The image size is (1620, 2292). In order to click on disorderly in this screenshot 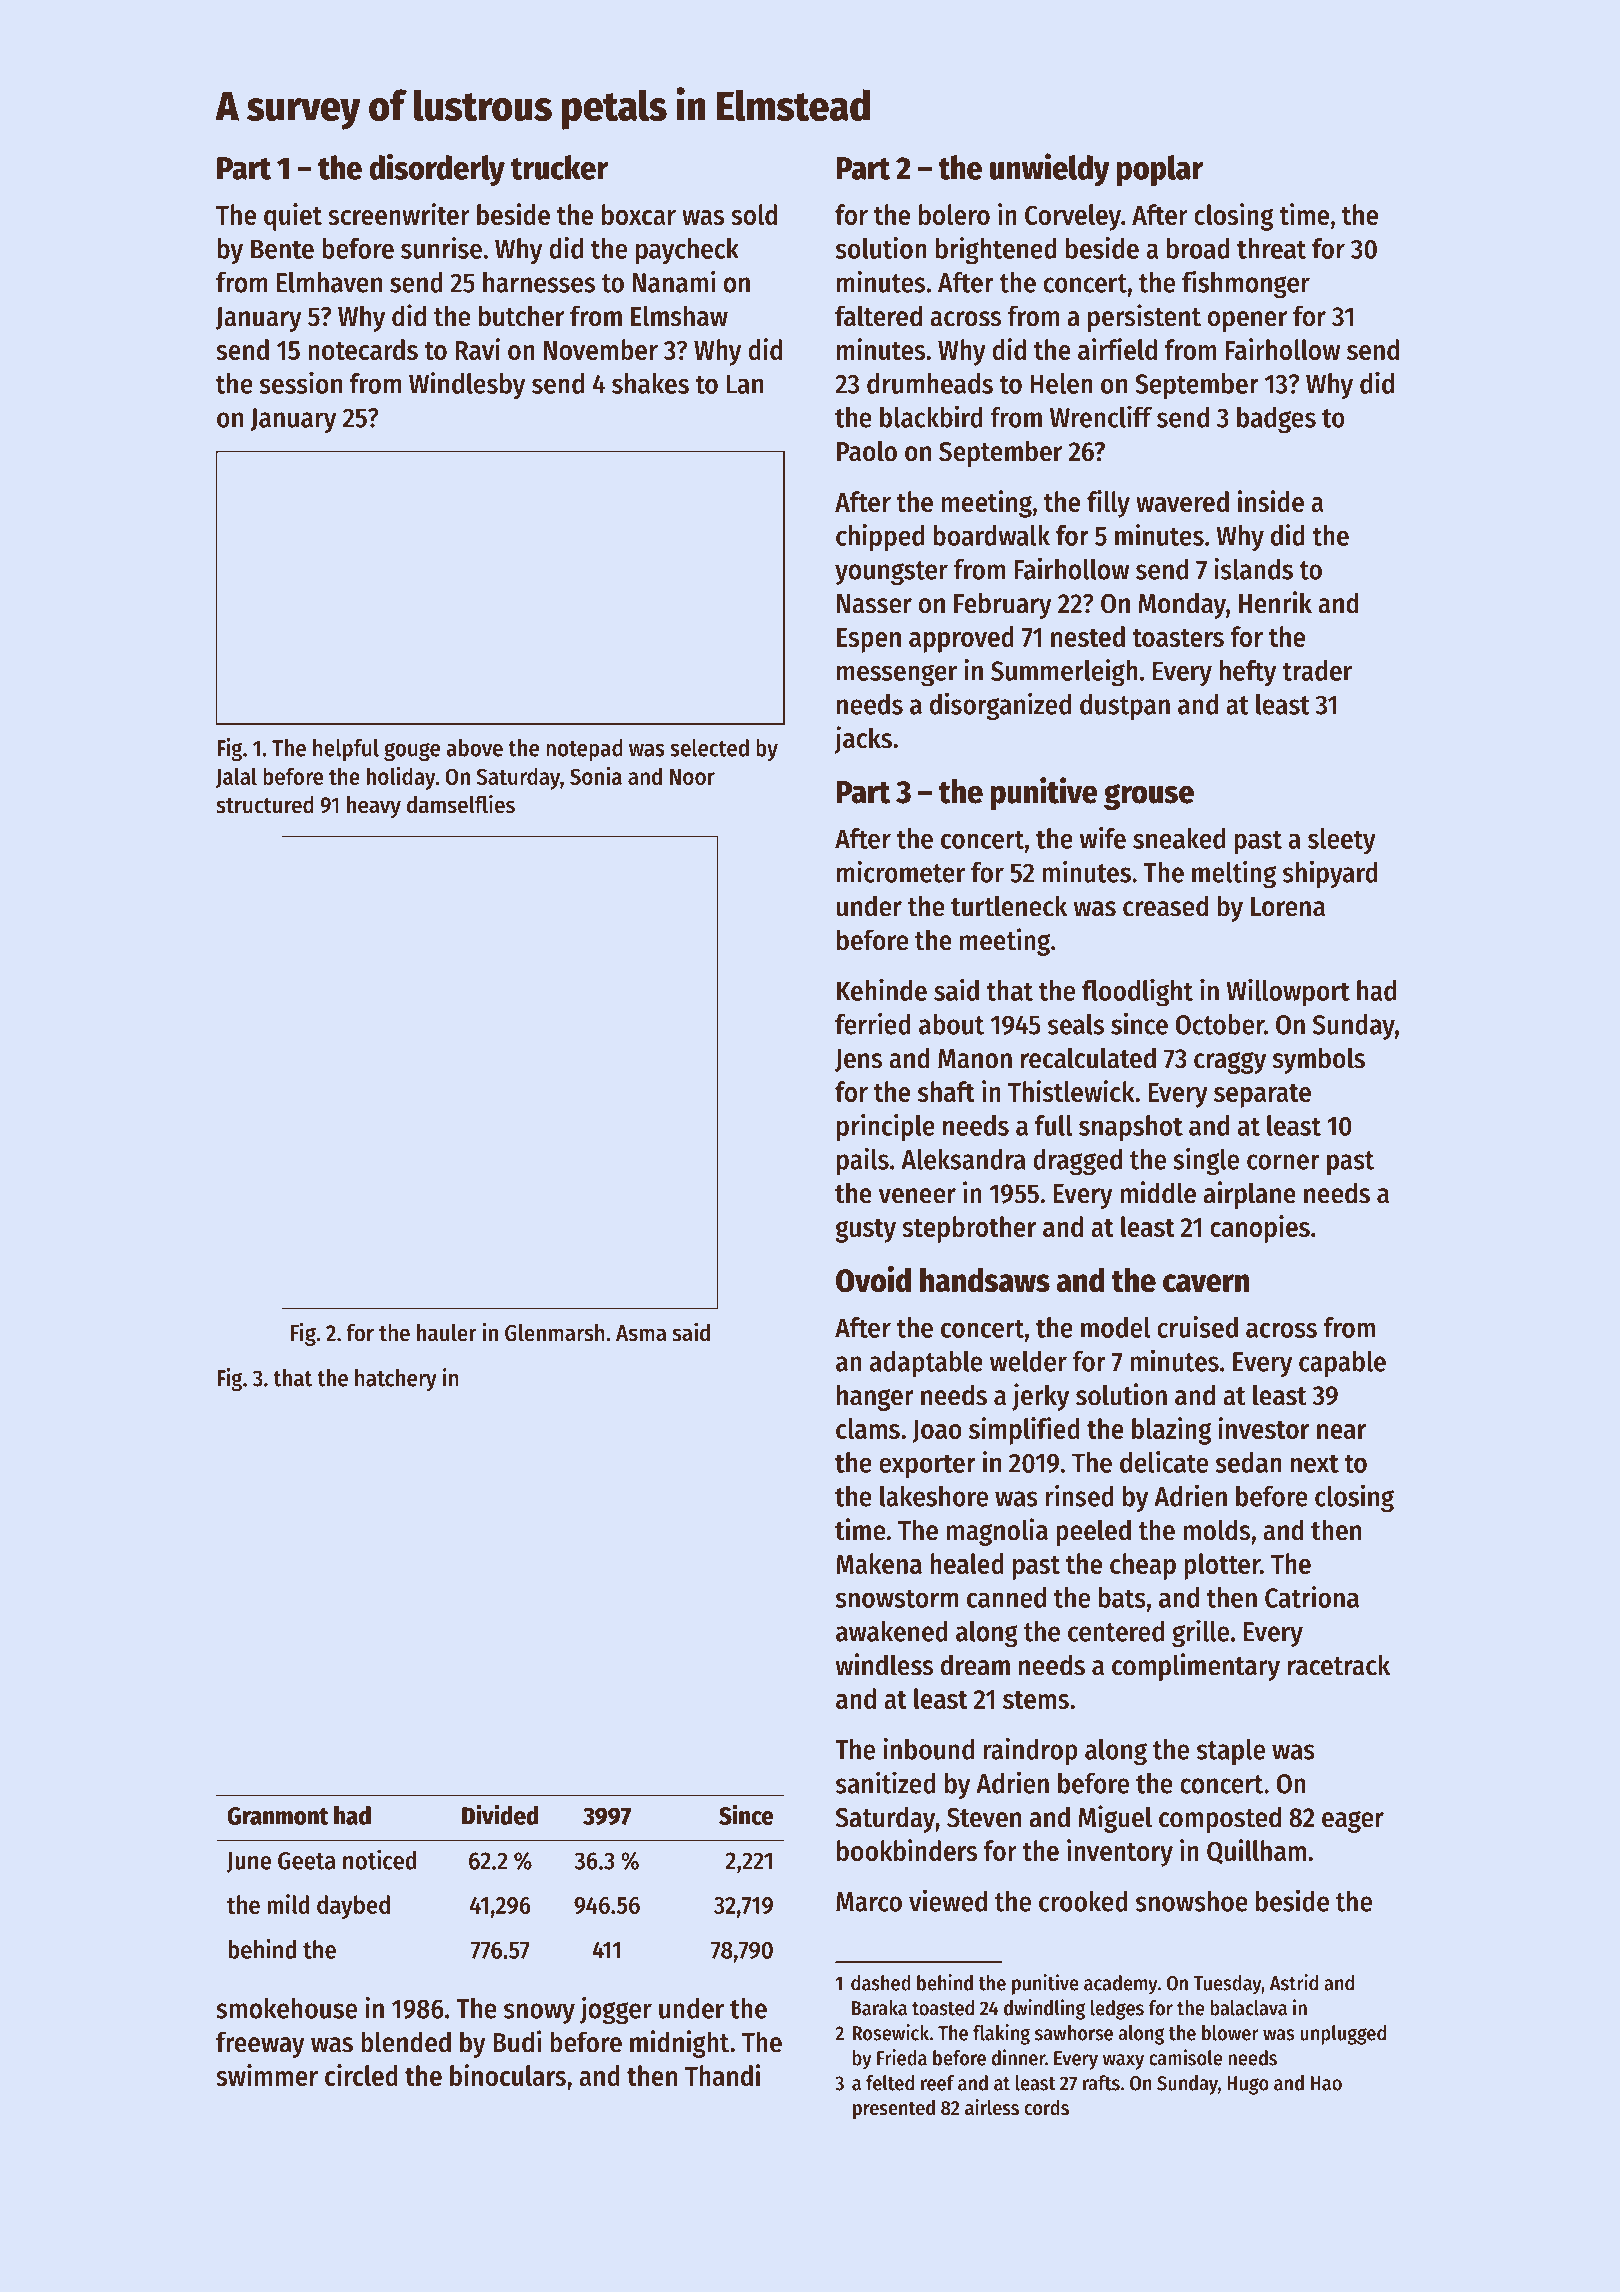, I will do `click(437, 170)`.
